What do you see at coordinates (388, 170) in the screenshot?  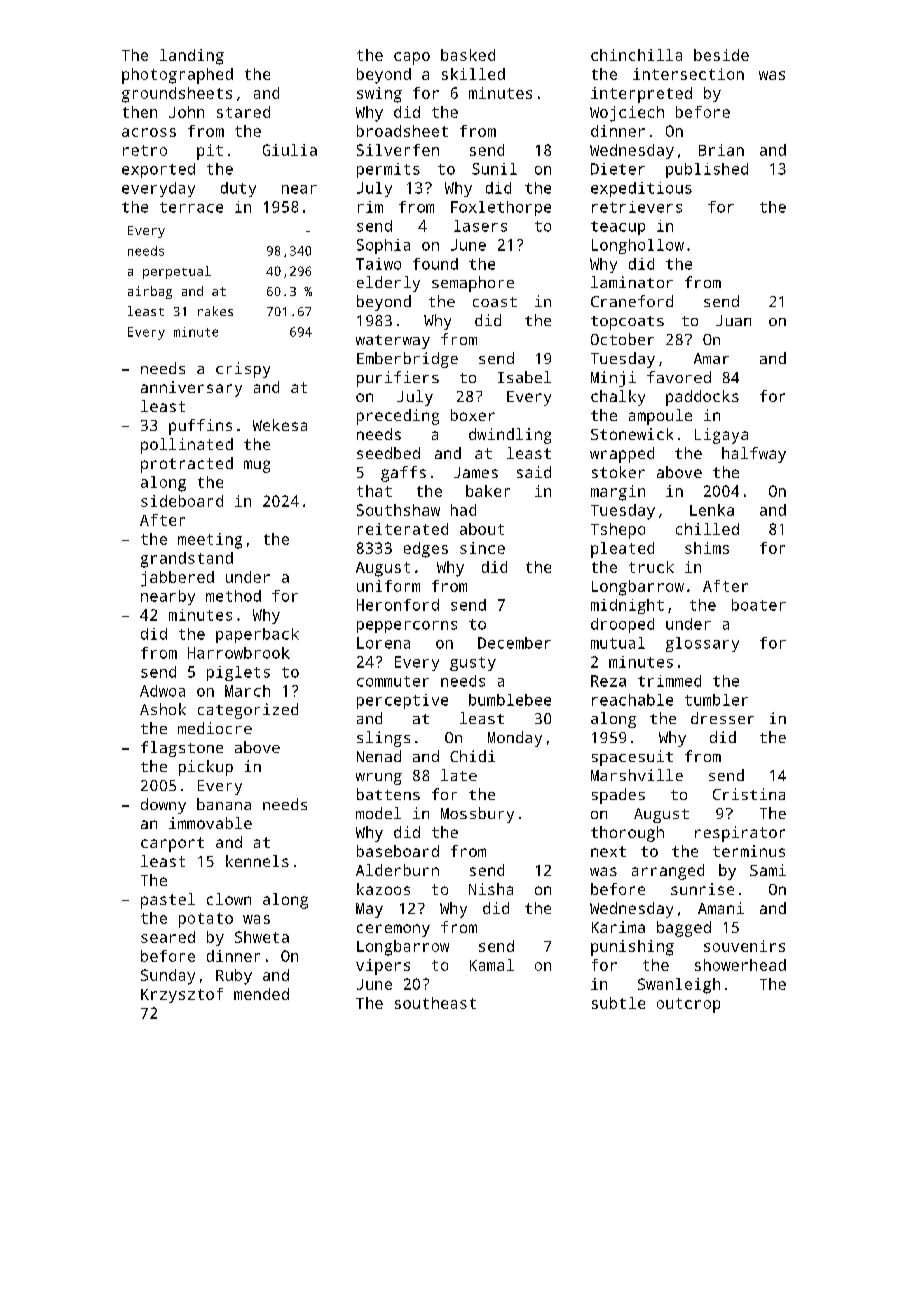 I see `permits` at bounding box center [388, 170].
